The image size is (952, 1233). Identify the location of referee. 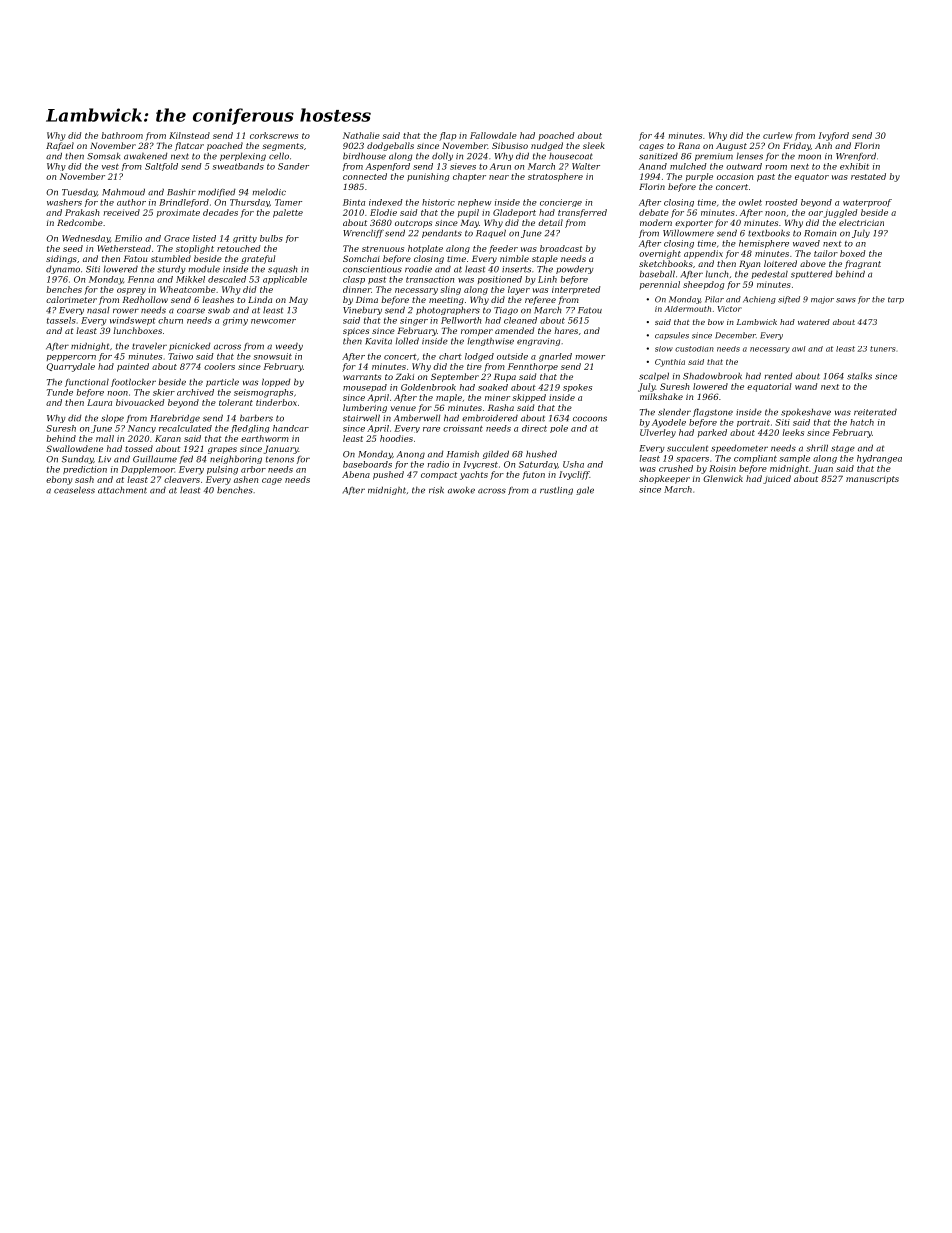
(540, 300).
